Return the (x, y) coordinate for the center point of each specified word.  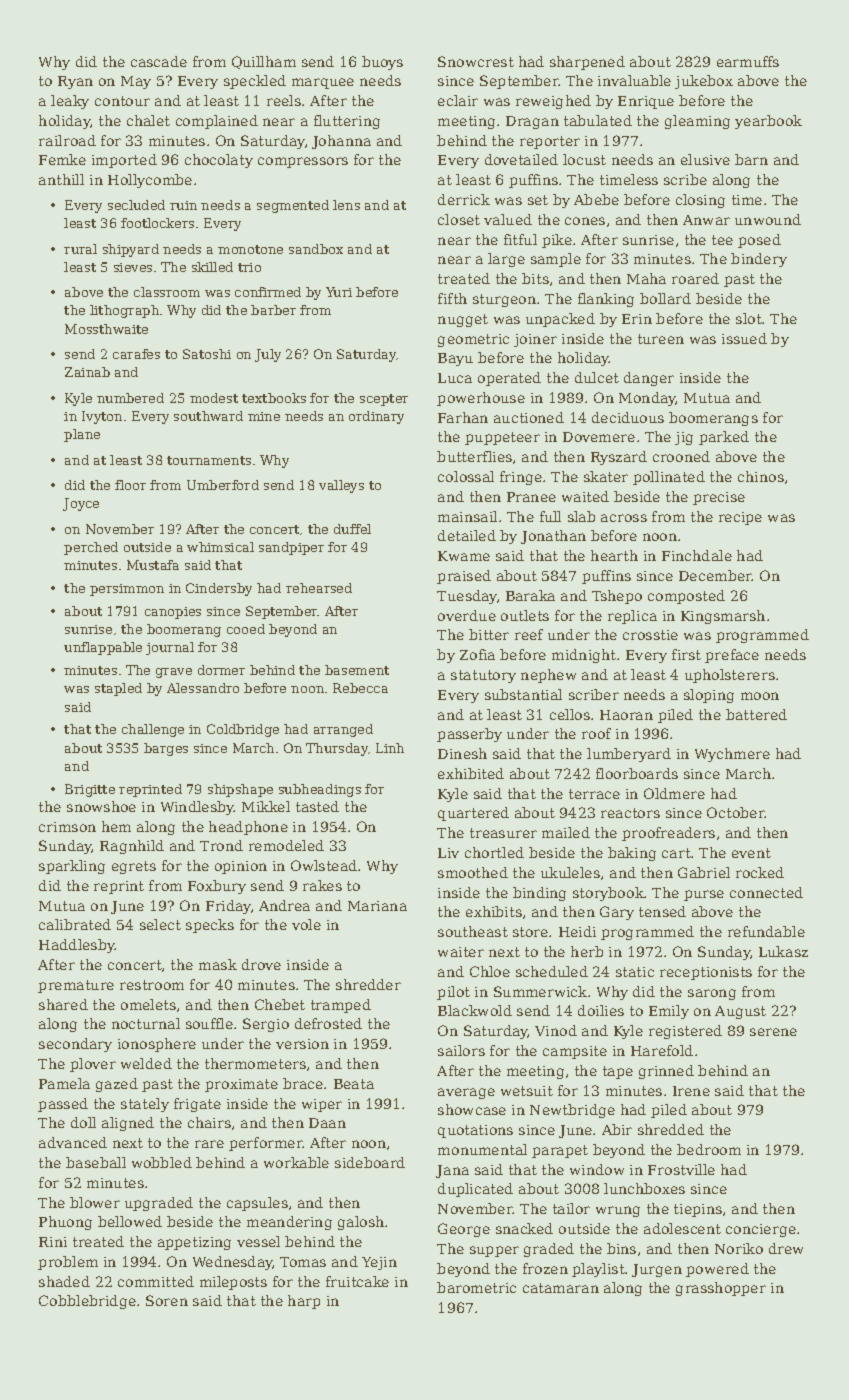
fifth (452, 298)
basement (357, 670)
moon (760, 696)
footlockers (157, 223)
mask (218, 964)
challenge (153, 730)
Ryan (75, 82)
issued (744, 338)
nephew (548, 676)
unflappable (103, 648)
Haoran (626, 715)
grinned (666, 1072)
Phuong (65, 1223)
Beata (354, 1084)
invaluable (634, 80)
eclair (458, 100)
